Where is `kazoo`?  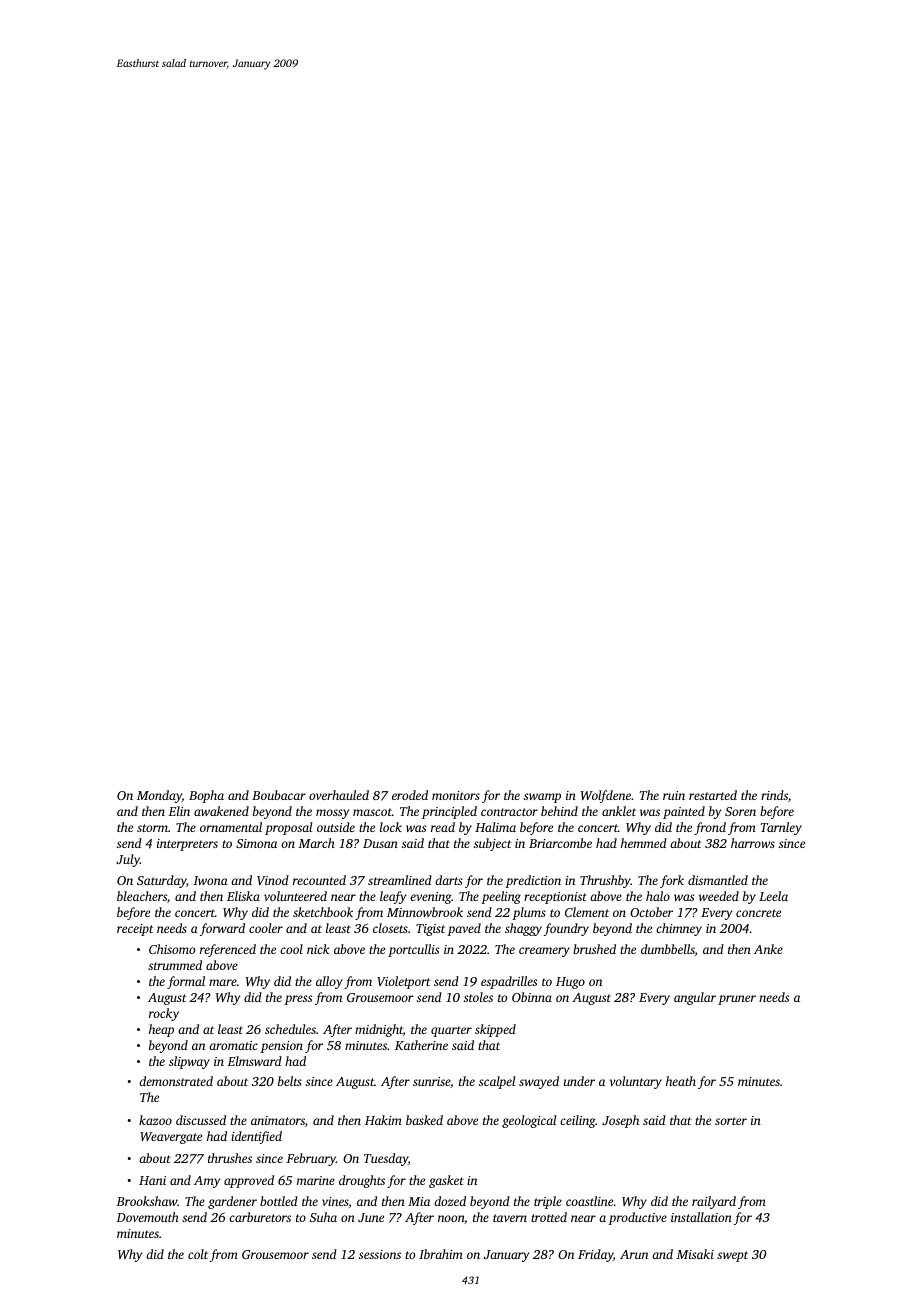 kazoo is located at coordinates (155, 1120).
